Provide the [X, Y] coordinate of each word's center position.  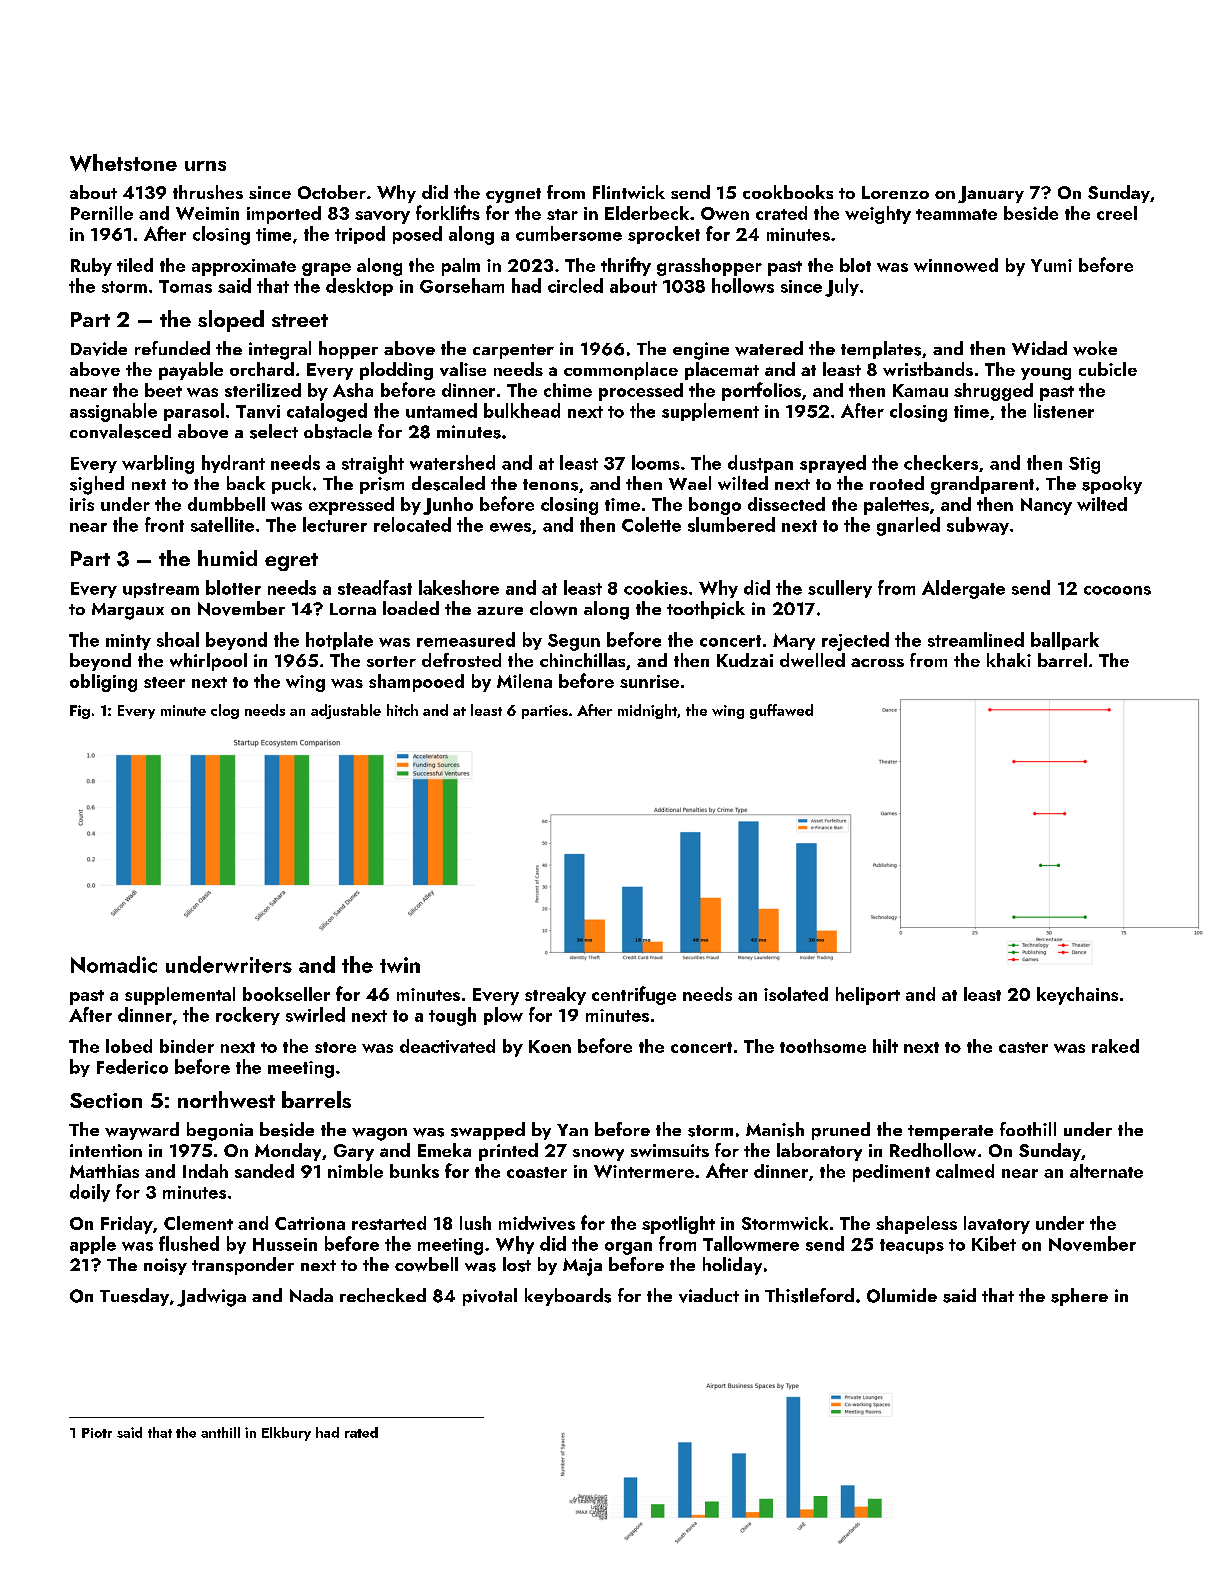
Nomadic [114, 964]
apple [93, 1245]
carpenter [513, 351]
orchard [262, 369]
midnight [647, 711]
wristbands [928, 369]
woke [1095, 348]
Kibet [994, 1243]
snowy [598, 1154]
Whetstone [123, 163]
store [335, 1047]
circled [575, 285]
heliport [868, 996]
